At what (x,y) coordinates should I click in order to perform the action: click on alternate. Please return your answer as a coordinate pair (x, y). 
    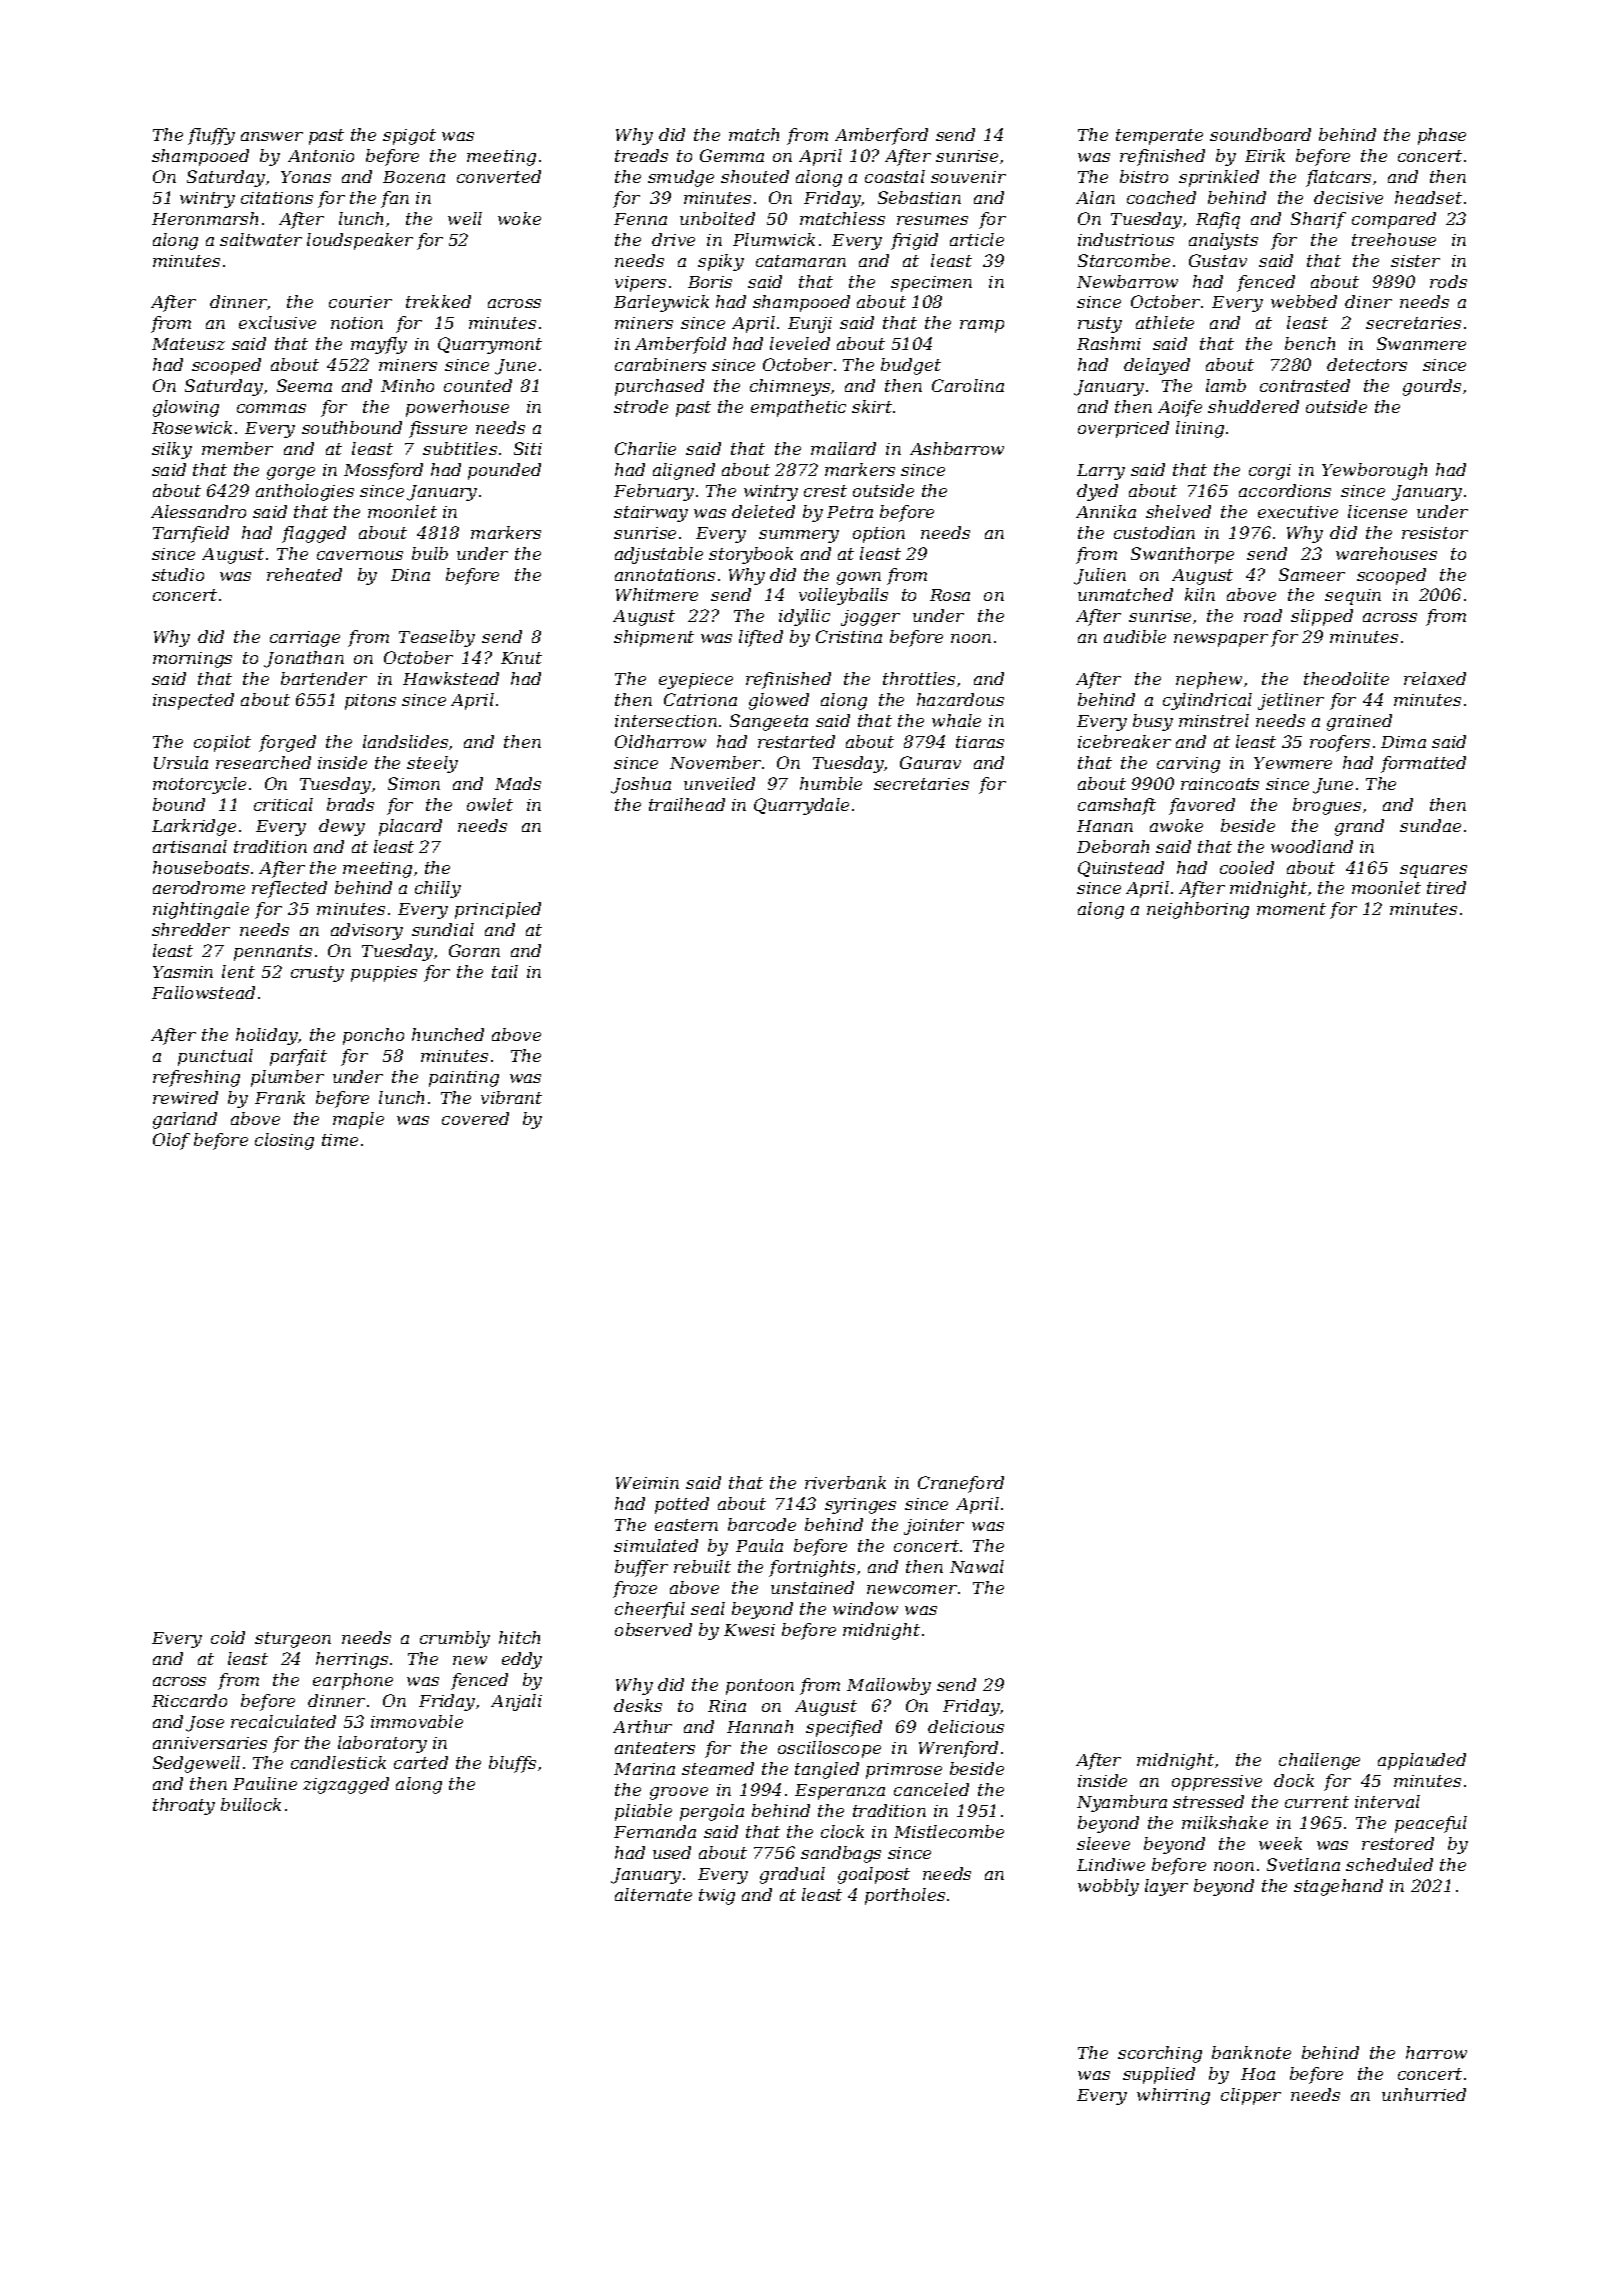
    Looking at the image, I should click on (653, 1894).
